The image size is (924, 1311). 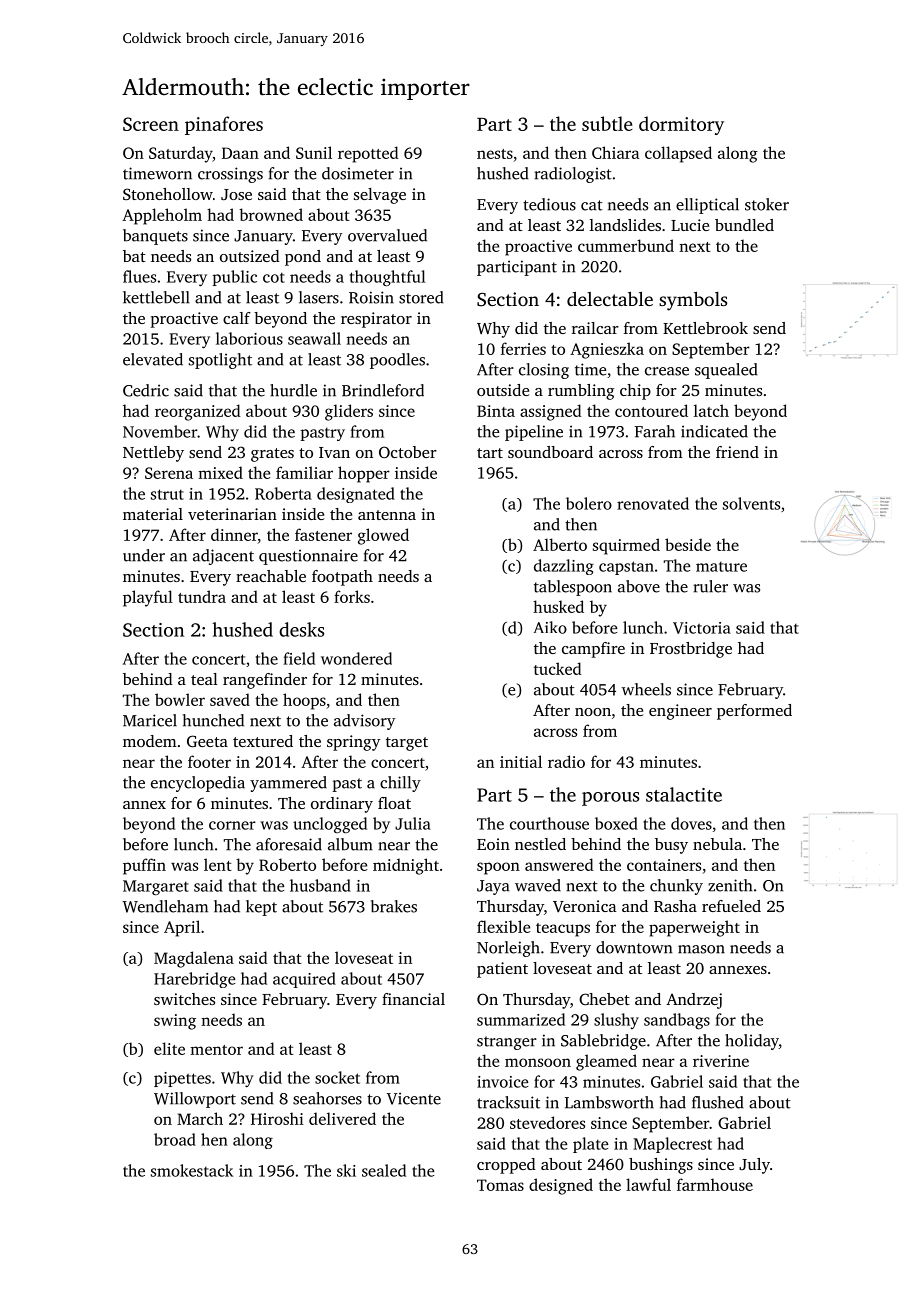 What do you see at coordinates (490, 453) in the image?
I see `tart` at bounding box center [490, 453].
